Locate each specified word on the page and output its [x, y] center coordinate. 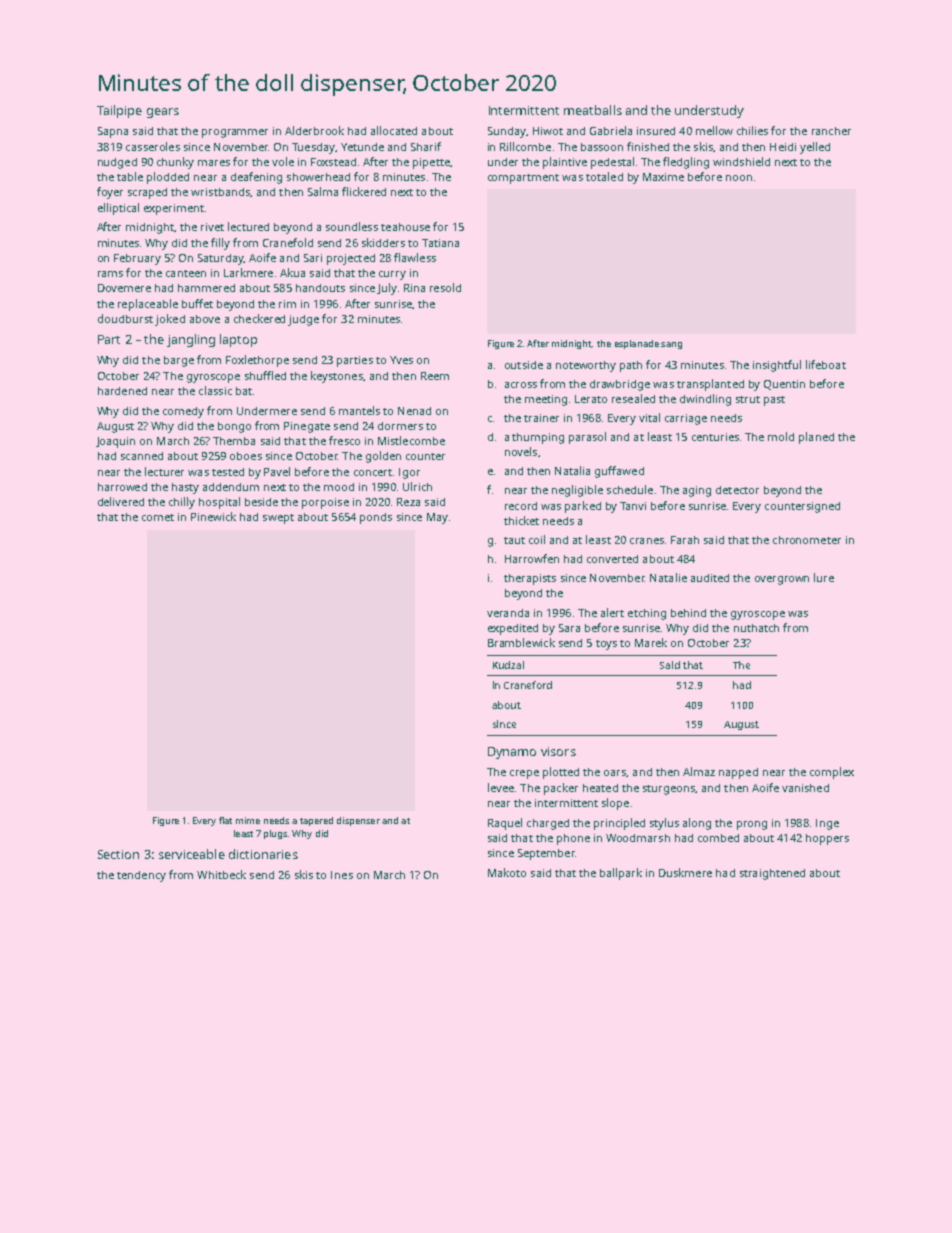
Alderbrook [314, 130]
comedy [183, 412]
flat [225, 820]
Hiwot [548, 131]
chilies [752, 130]
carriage [686, 419]
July [387, 289]
